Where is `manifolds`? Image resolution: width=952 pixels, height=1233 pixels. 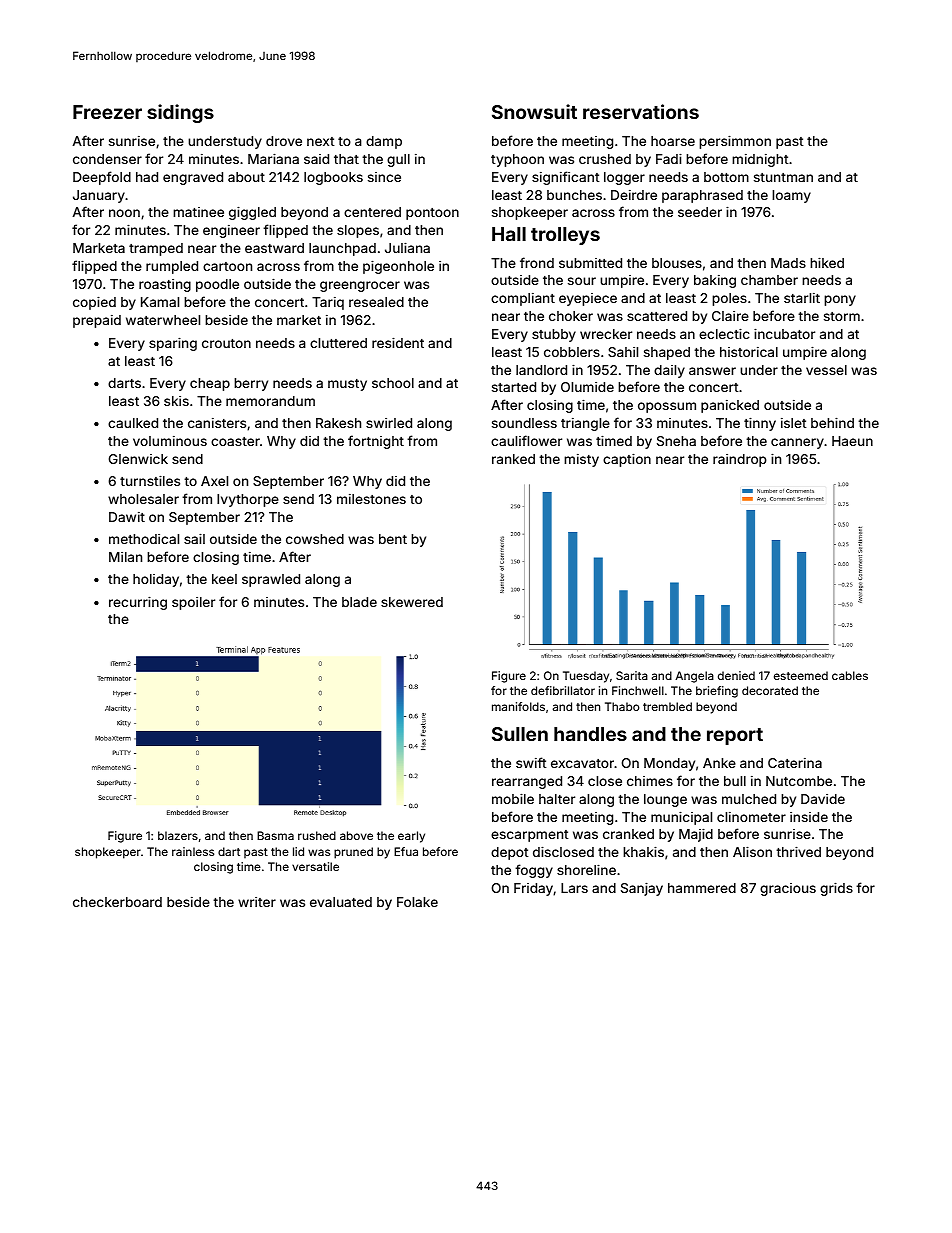 manifolds is located at coordinates (518, 706).
